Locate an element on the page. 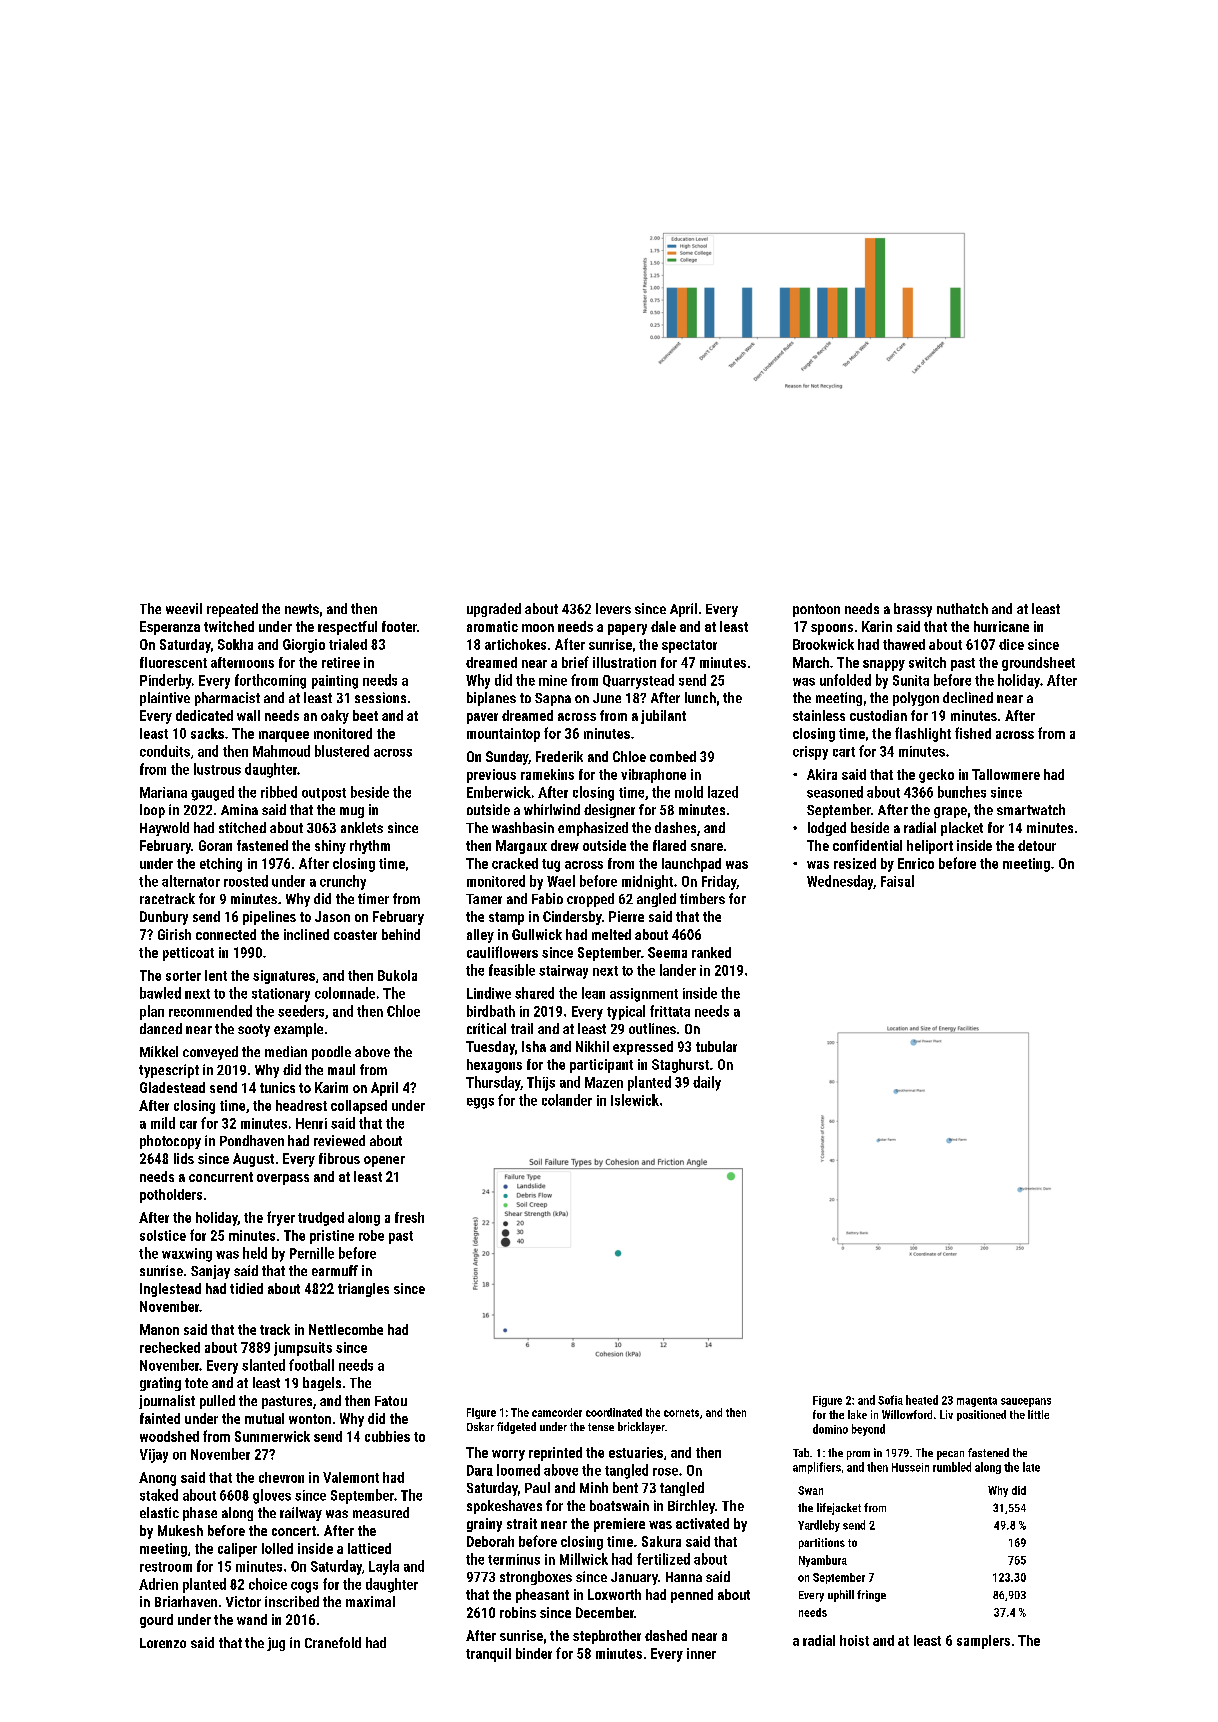 This page has height=1722, width=1218. activated is located at coordinates (702, 1523).
